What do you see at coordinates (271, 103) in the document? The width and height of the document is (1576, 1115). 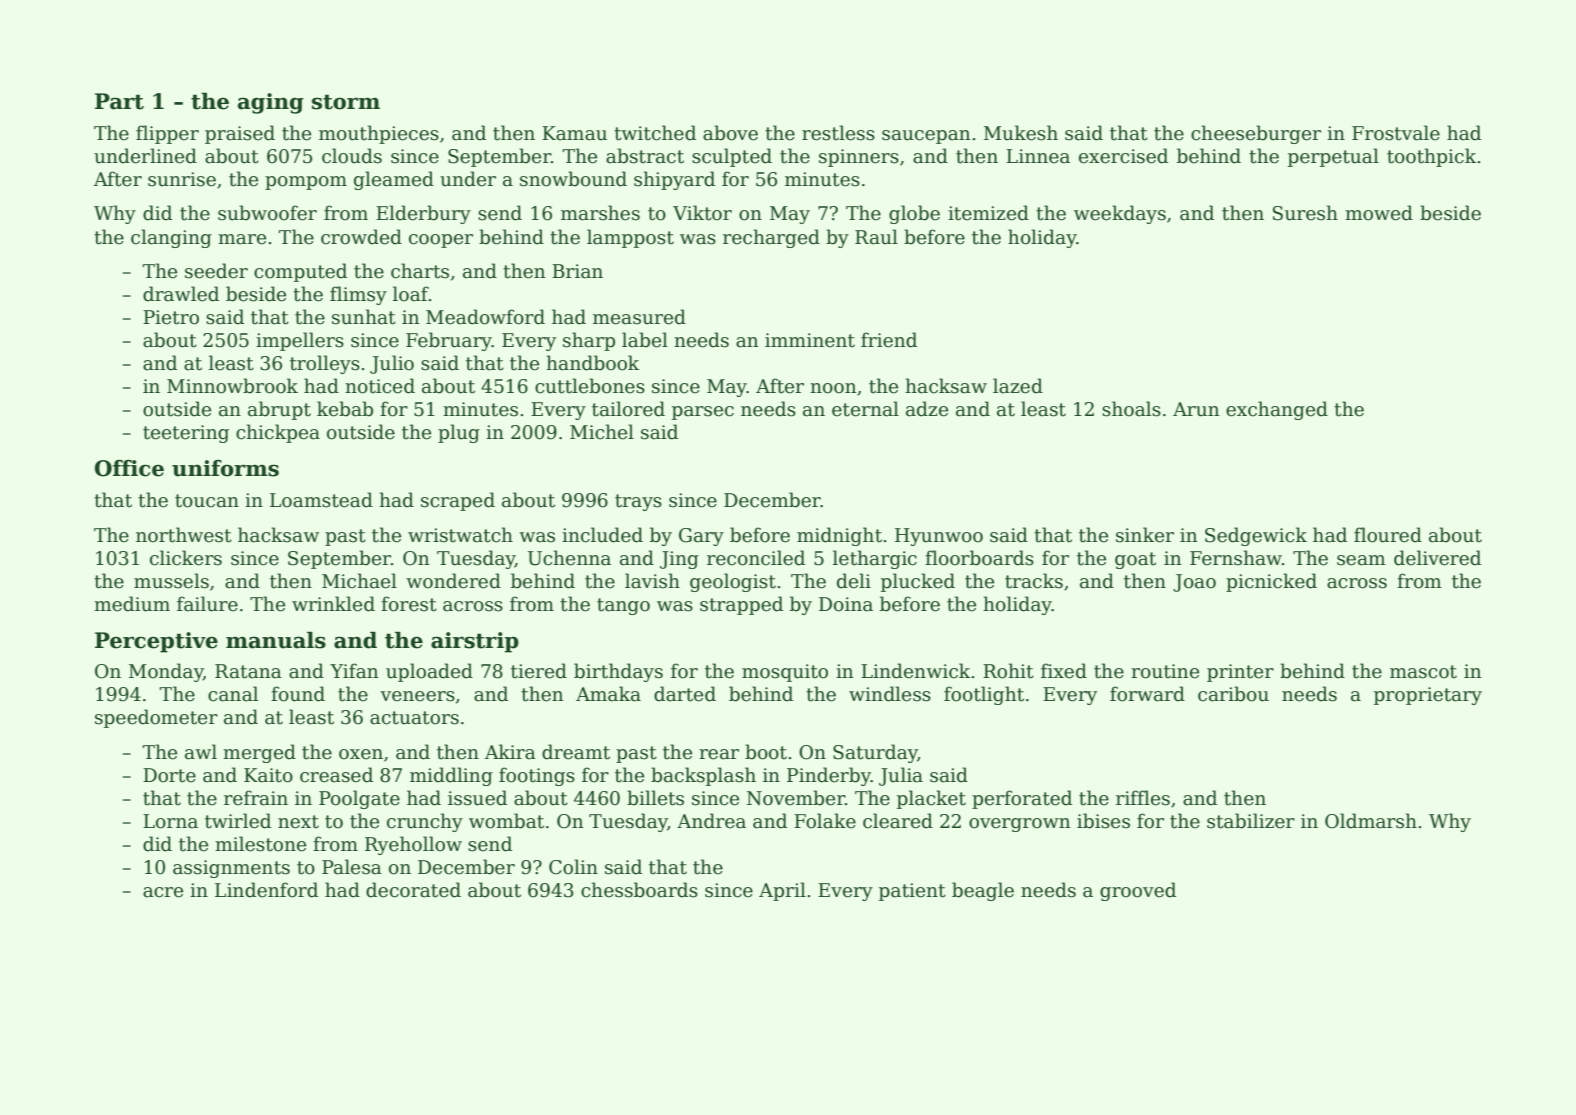 I see `aging` at bounding box center [271, 103].
